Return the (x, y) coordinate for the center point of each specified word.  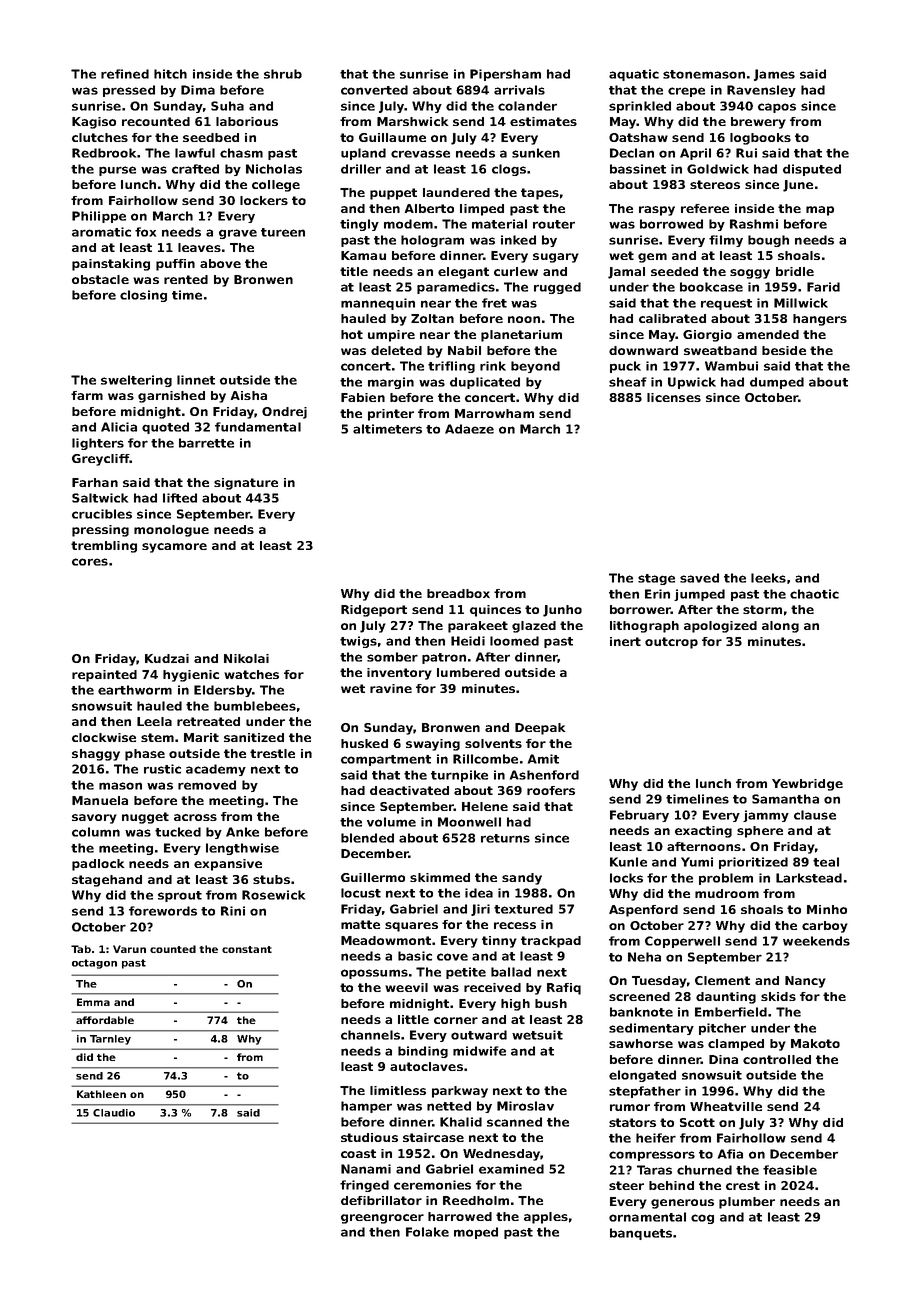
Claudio (114, 1113)
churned (704, 1170)
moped (476, 1233)
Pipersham (505, 75)
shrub (283, 74)
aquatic (634, 75)
